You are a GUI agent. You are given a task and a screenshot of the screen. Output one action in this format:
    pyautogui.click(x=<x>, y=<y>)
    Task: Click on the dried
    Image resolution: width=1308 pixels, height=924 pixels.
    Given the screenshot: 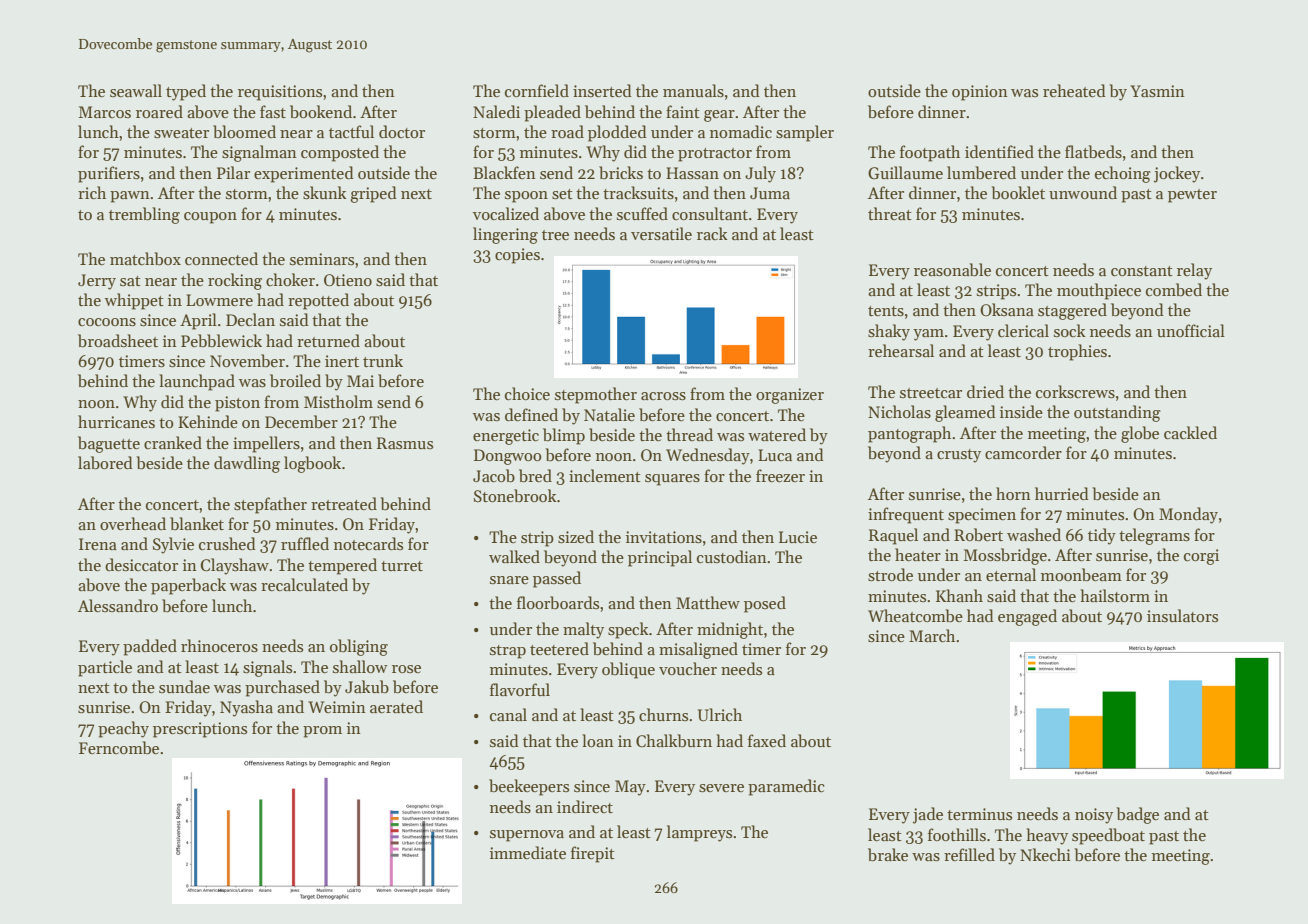 What is the action you would take?
    pyautogui.click(x=985, y=391)
